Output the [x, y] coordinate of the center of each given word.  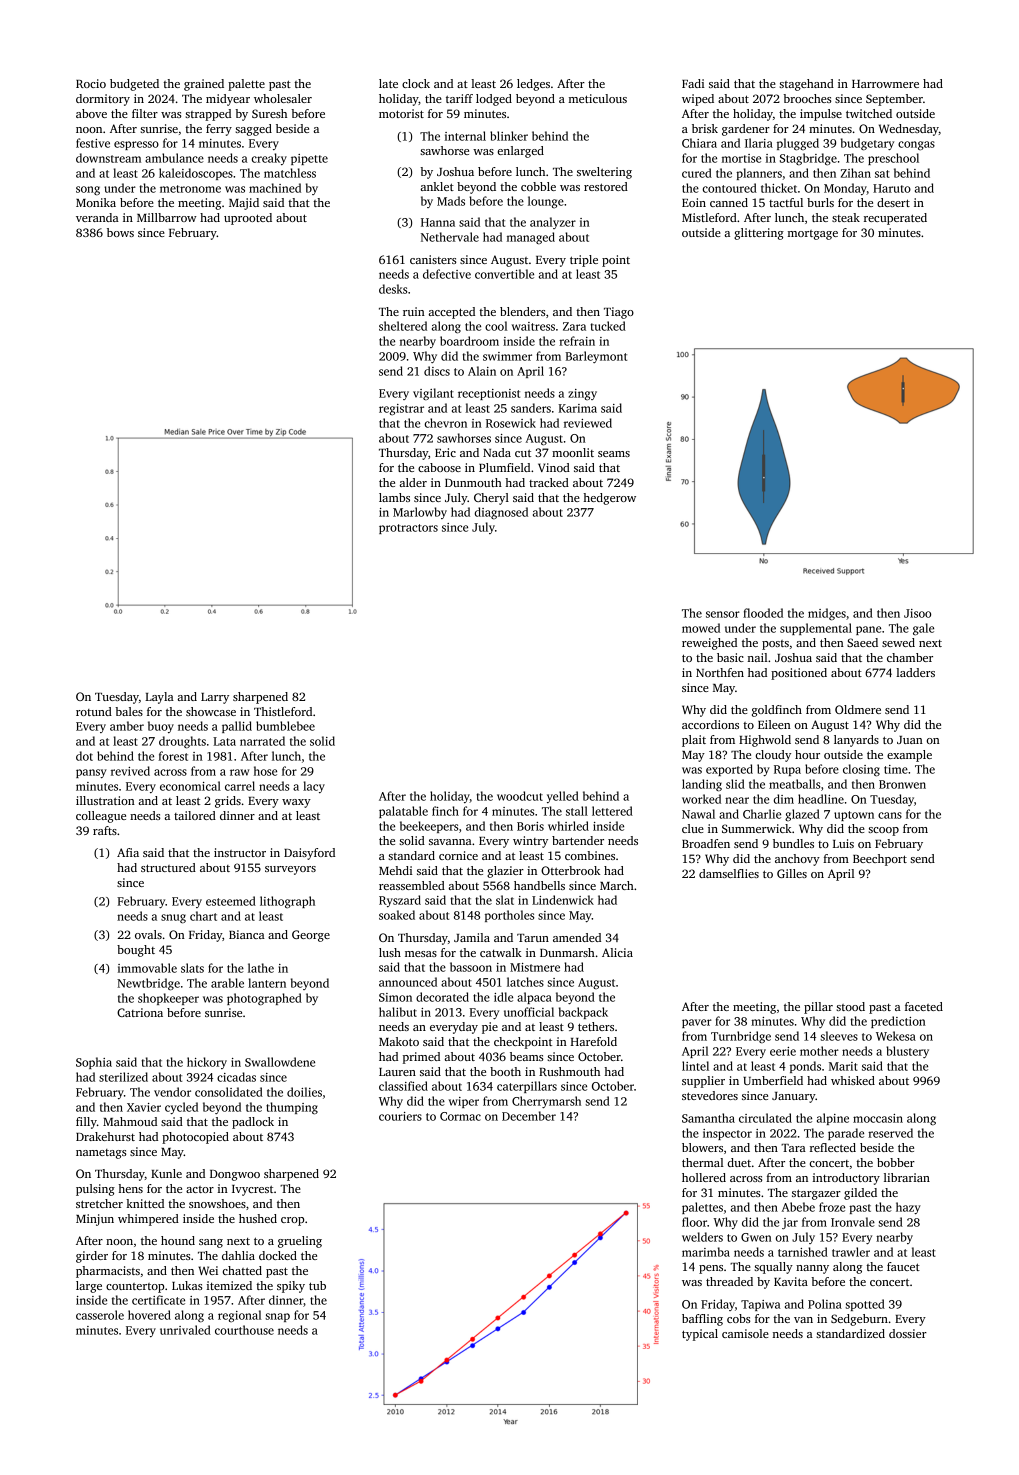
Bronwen [902, 784]
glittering [759, 234]
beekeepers [429, 827]
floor [694, 1222]
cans [890, 815]
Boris [530, 826]
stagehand [806, 85]
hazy [908, 1208]
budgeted [134, 85]
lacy [314, 787]
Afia [128, 852]
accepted [452, 313]
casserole [100, 1315]
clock [416, 83]
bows [120, 232]
